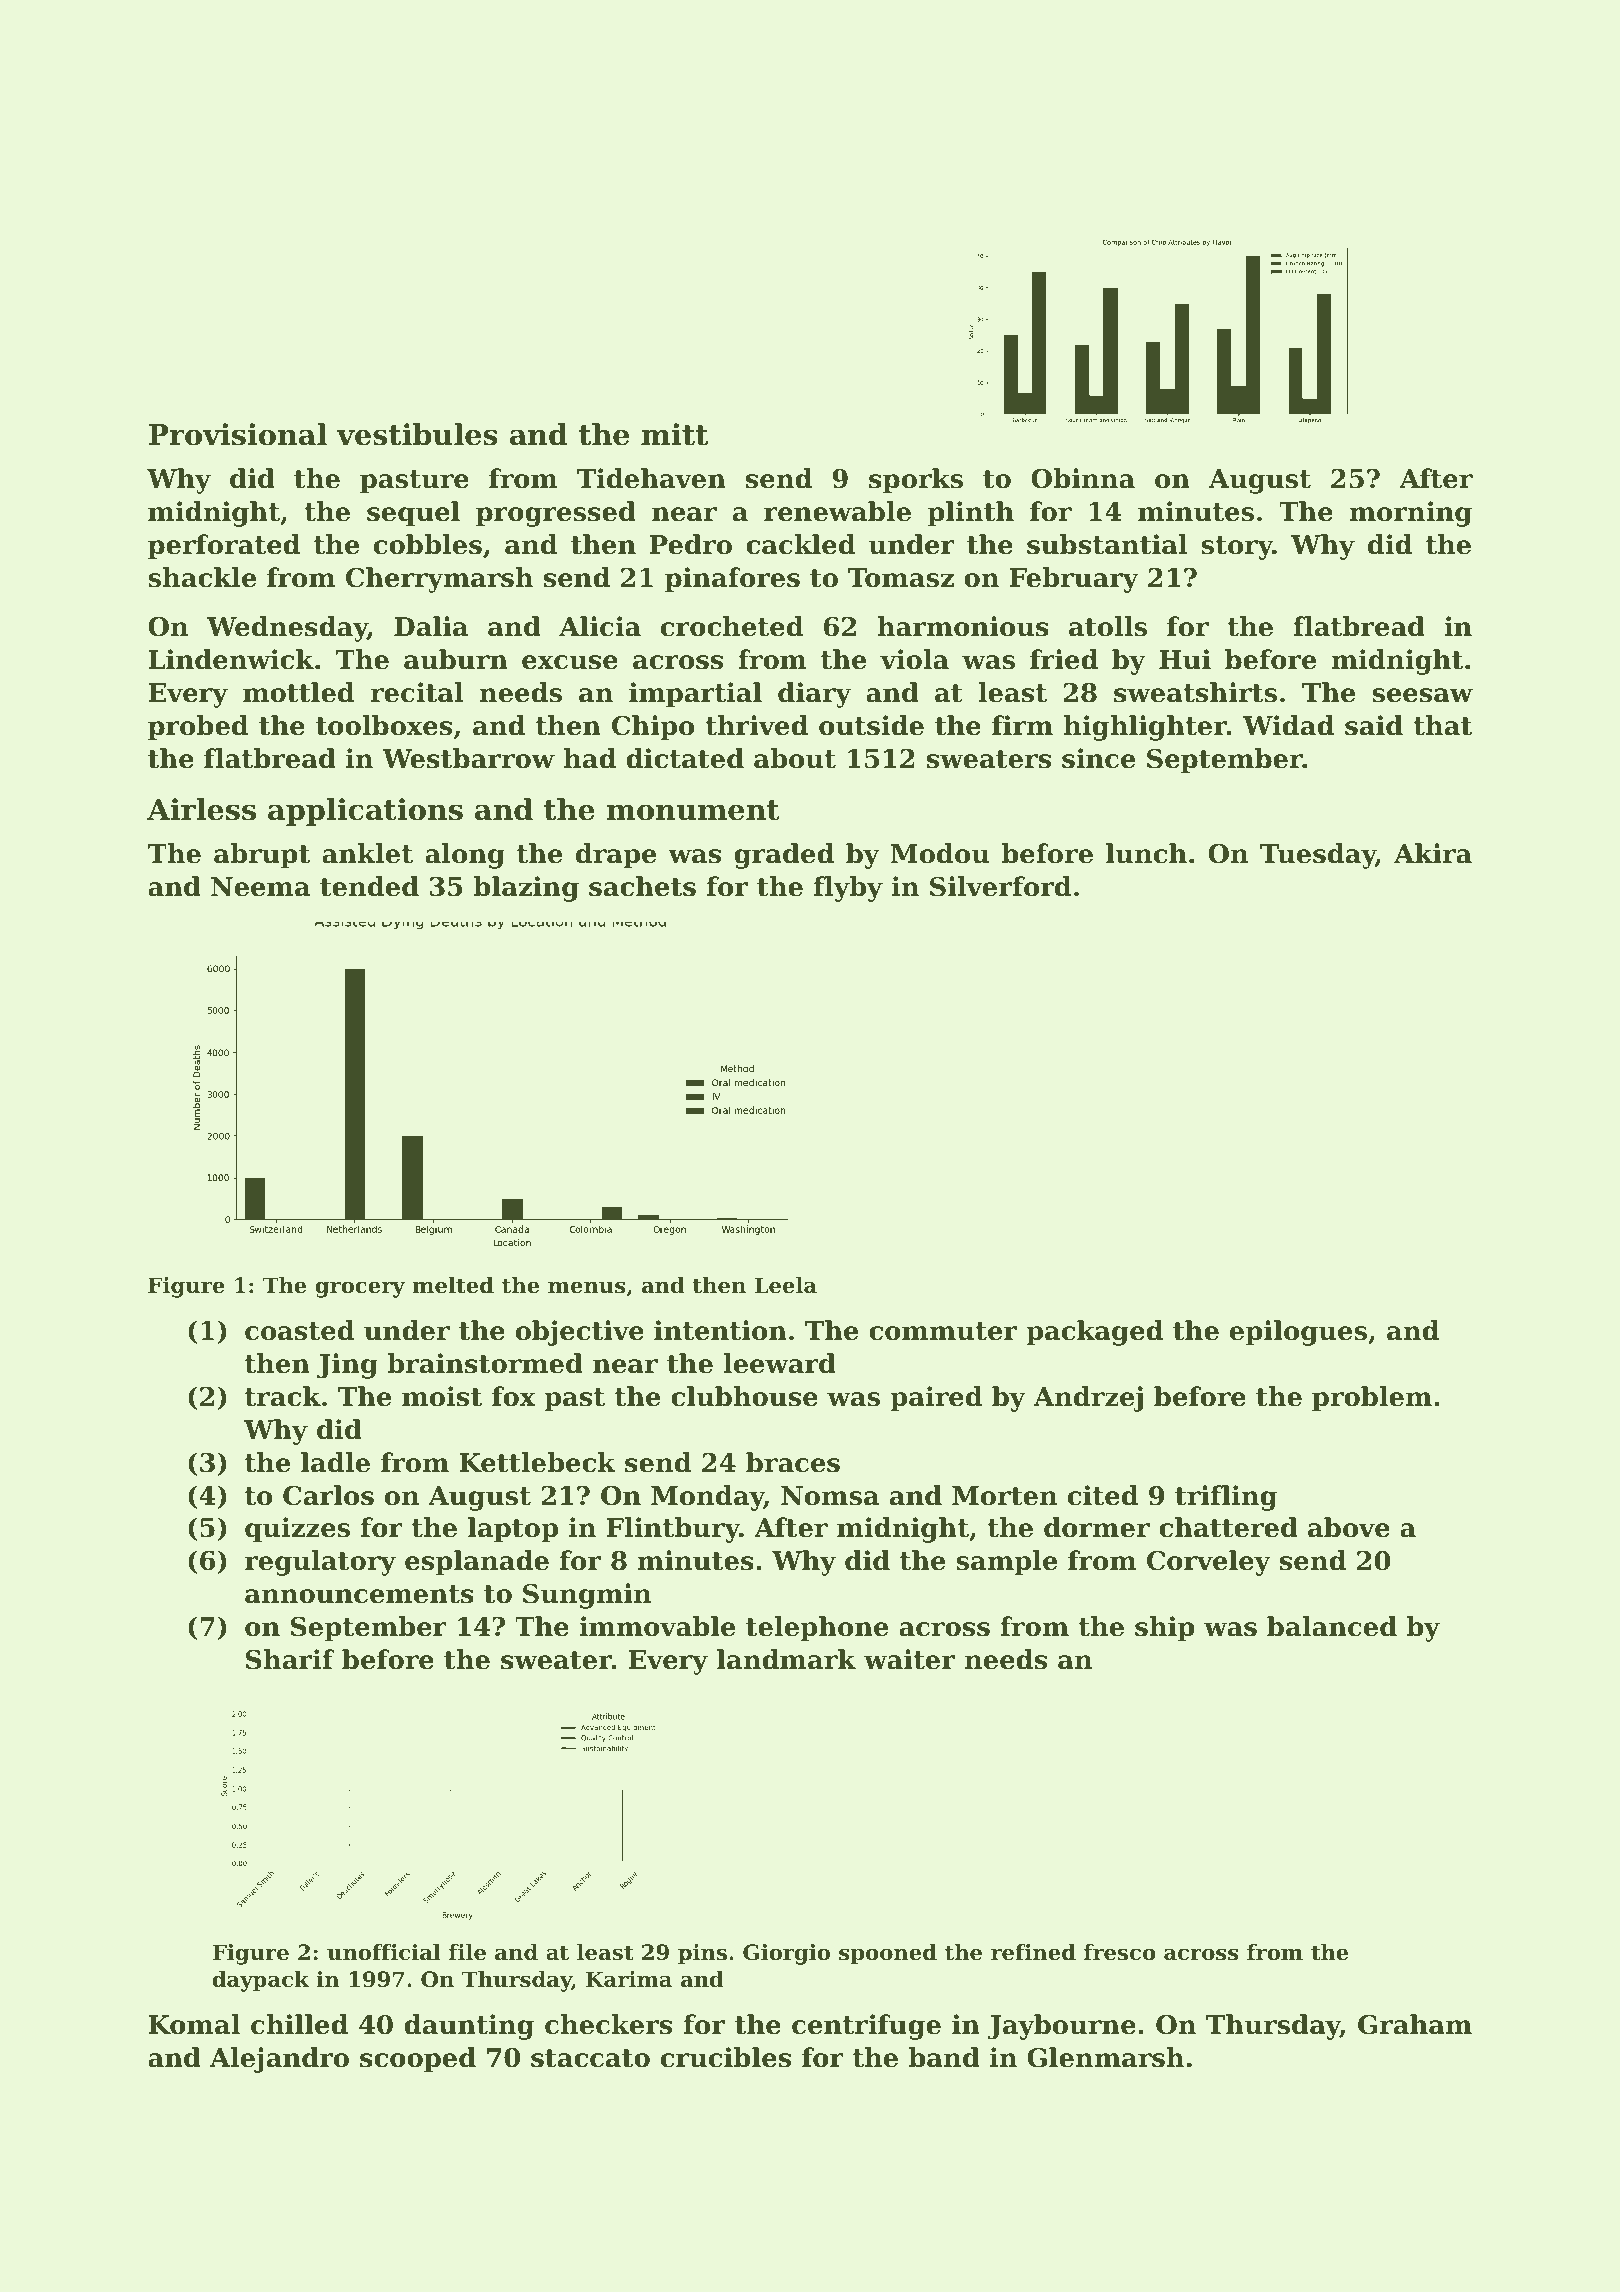 The image size is (1620, 2292). What do you see at coordinates (642, 886) in the page?
I see `sachets` at bounding box center [642, 886].
